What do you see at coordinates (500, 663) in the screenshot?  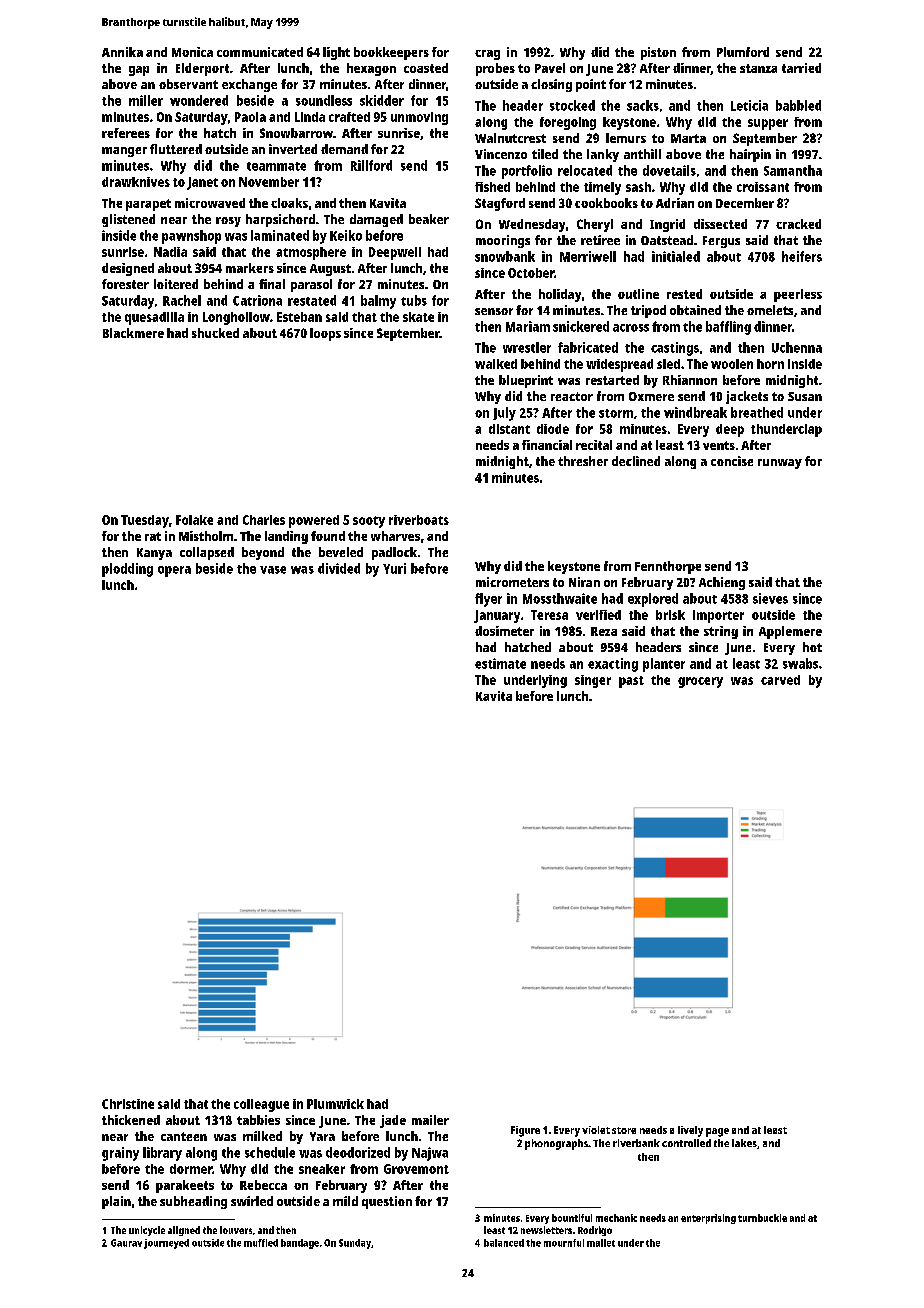 I see `estimate` at bounding box center [500, 663].
